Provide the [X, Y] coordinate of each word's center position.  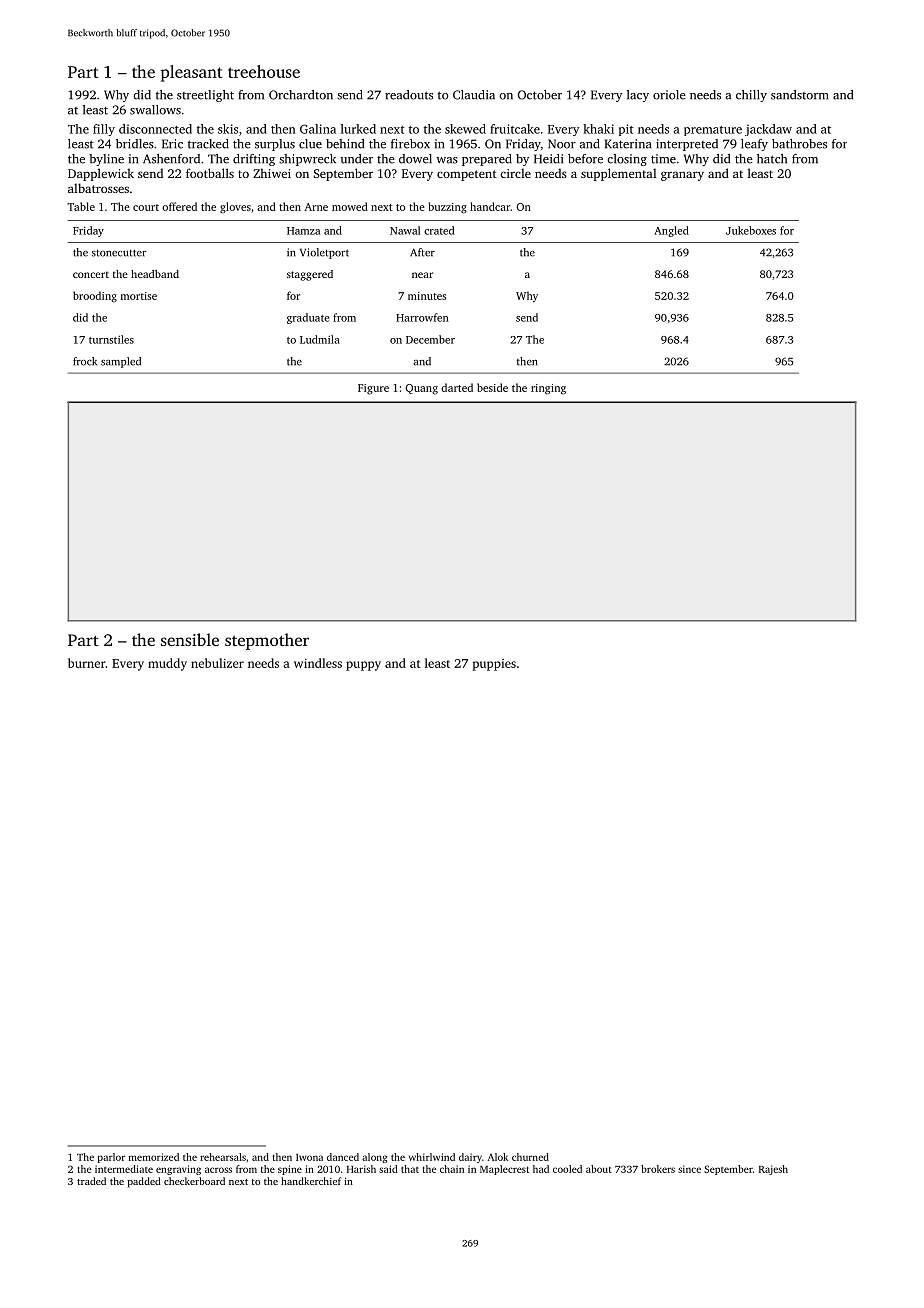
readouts [409, 95]
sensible [190, 639]
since [689, 1169]
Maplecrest [504, 1170]
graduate [308, 318]
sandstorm [799, 95]
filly [104, 130]
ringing [548, 389]
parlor [111, 1158]
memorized [154, 1157]
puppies [494, 665]
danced [343, 1157]
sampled [121, 362]
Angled [671, 231]
